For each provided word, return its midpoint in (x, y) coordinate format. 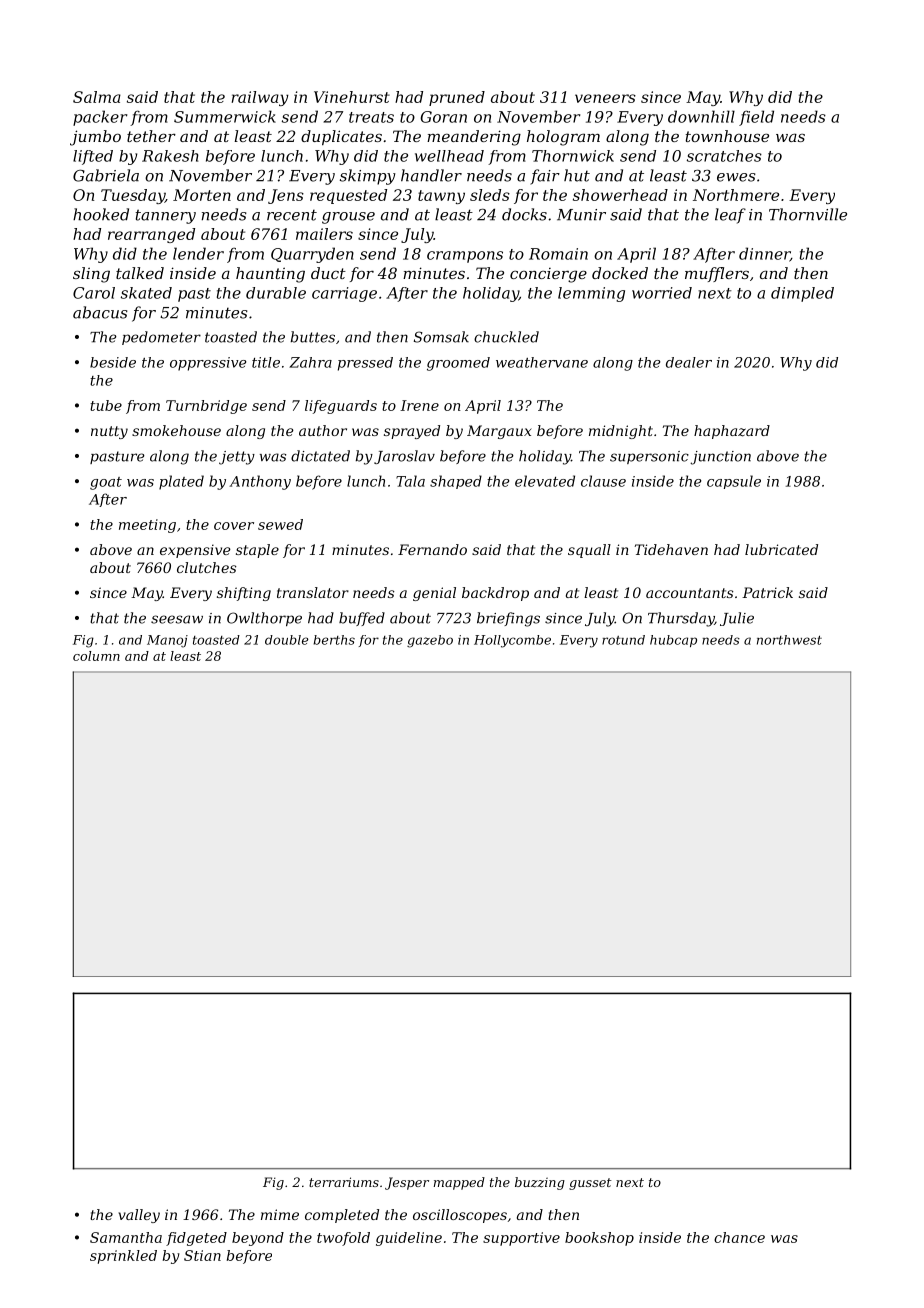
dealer (689, 362)
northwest (789, 640)
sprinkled (123, 1257)
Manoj (167, 641)
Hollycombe (512, 641)
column (96, 656)
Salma (97, 97)
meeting (147, 526)
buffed (362, 619)
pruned (457, 98)
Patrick (767, 592)
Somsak (441, 337)
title (266, 362)
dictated (320, 456)
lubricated (781, 549)
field (756, 118)
